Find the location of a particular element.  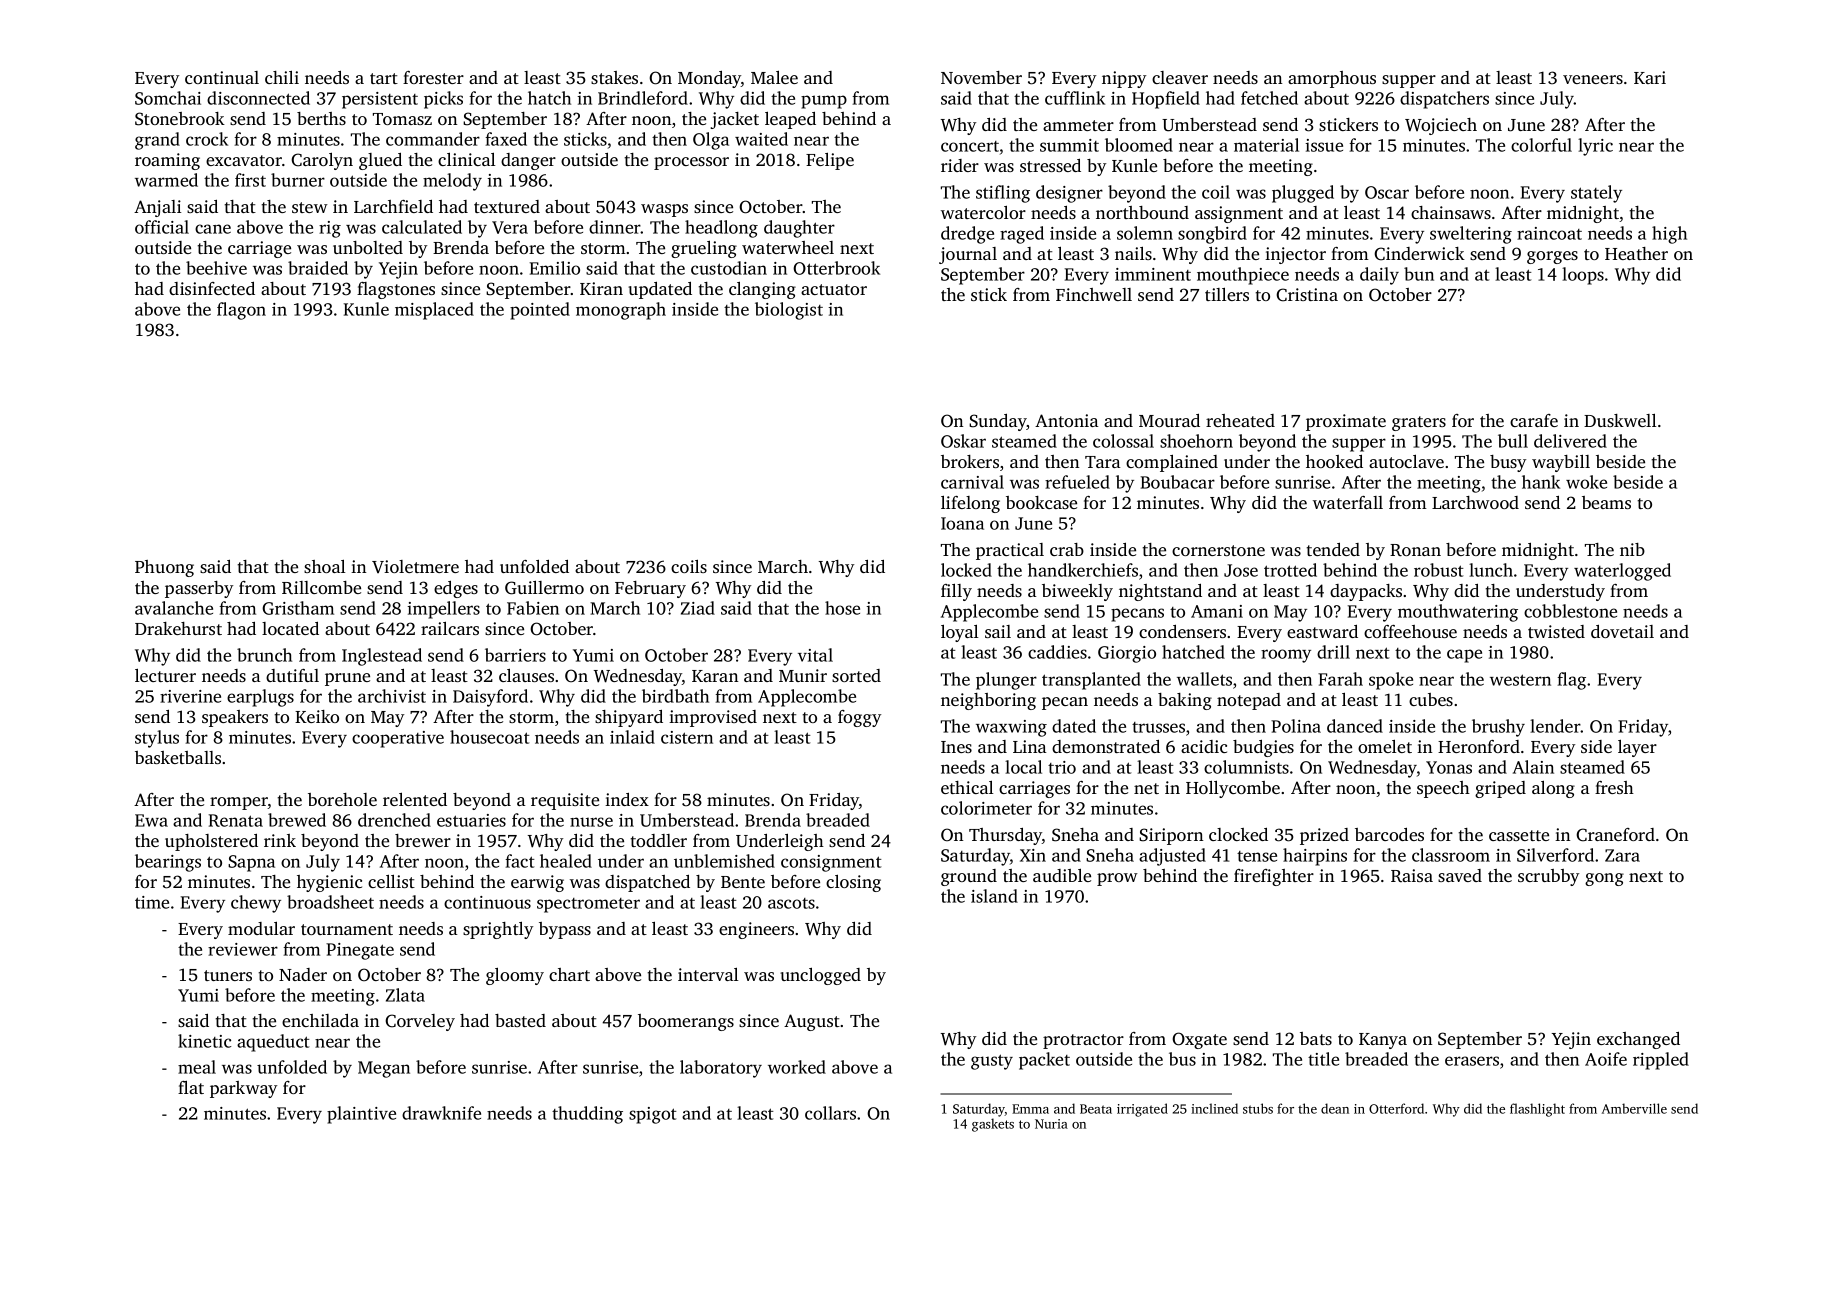

bookcase is located at coordinates (1041, 502).
